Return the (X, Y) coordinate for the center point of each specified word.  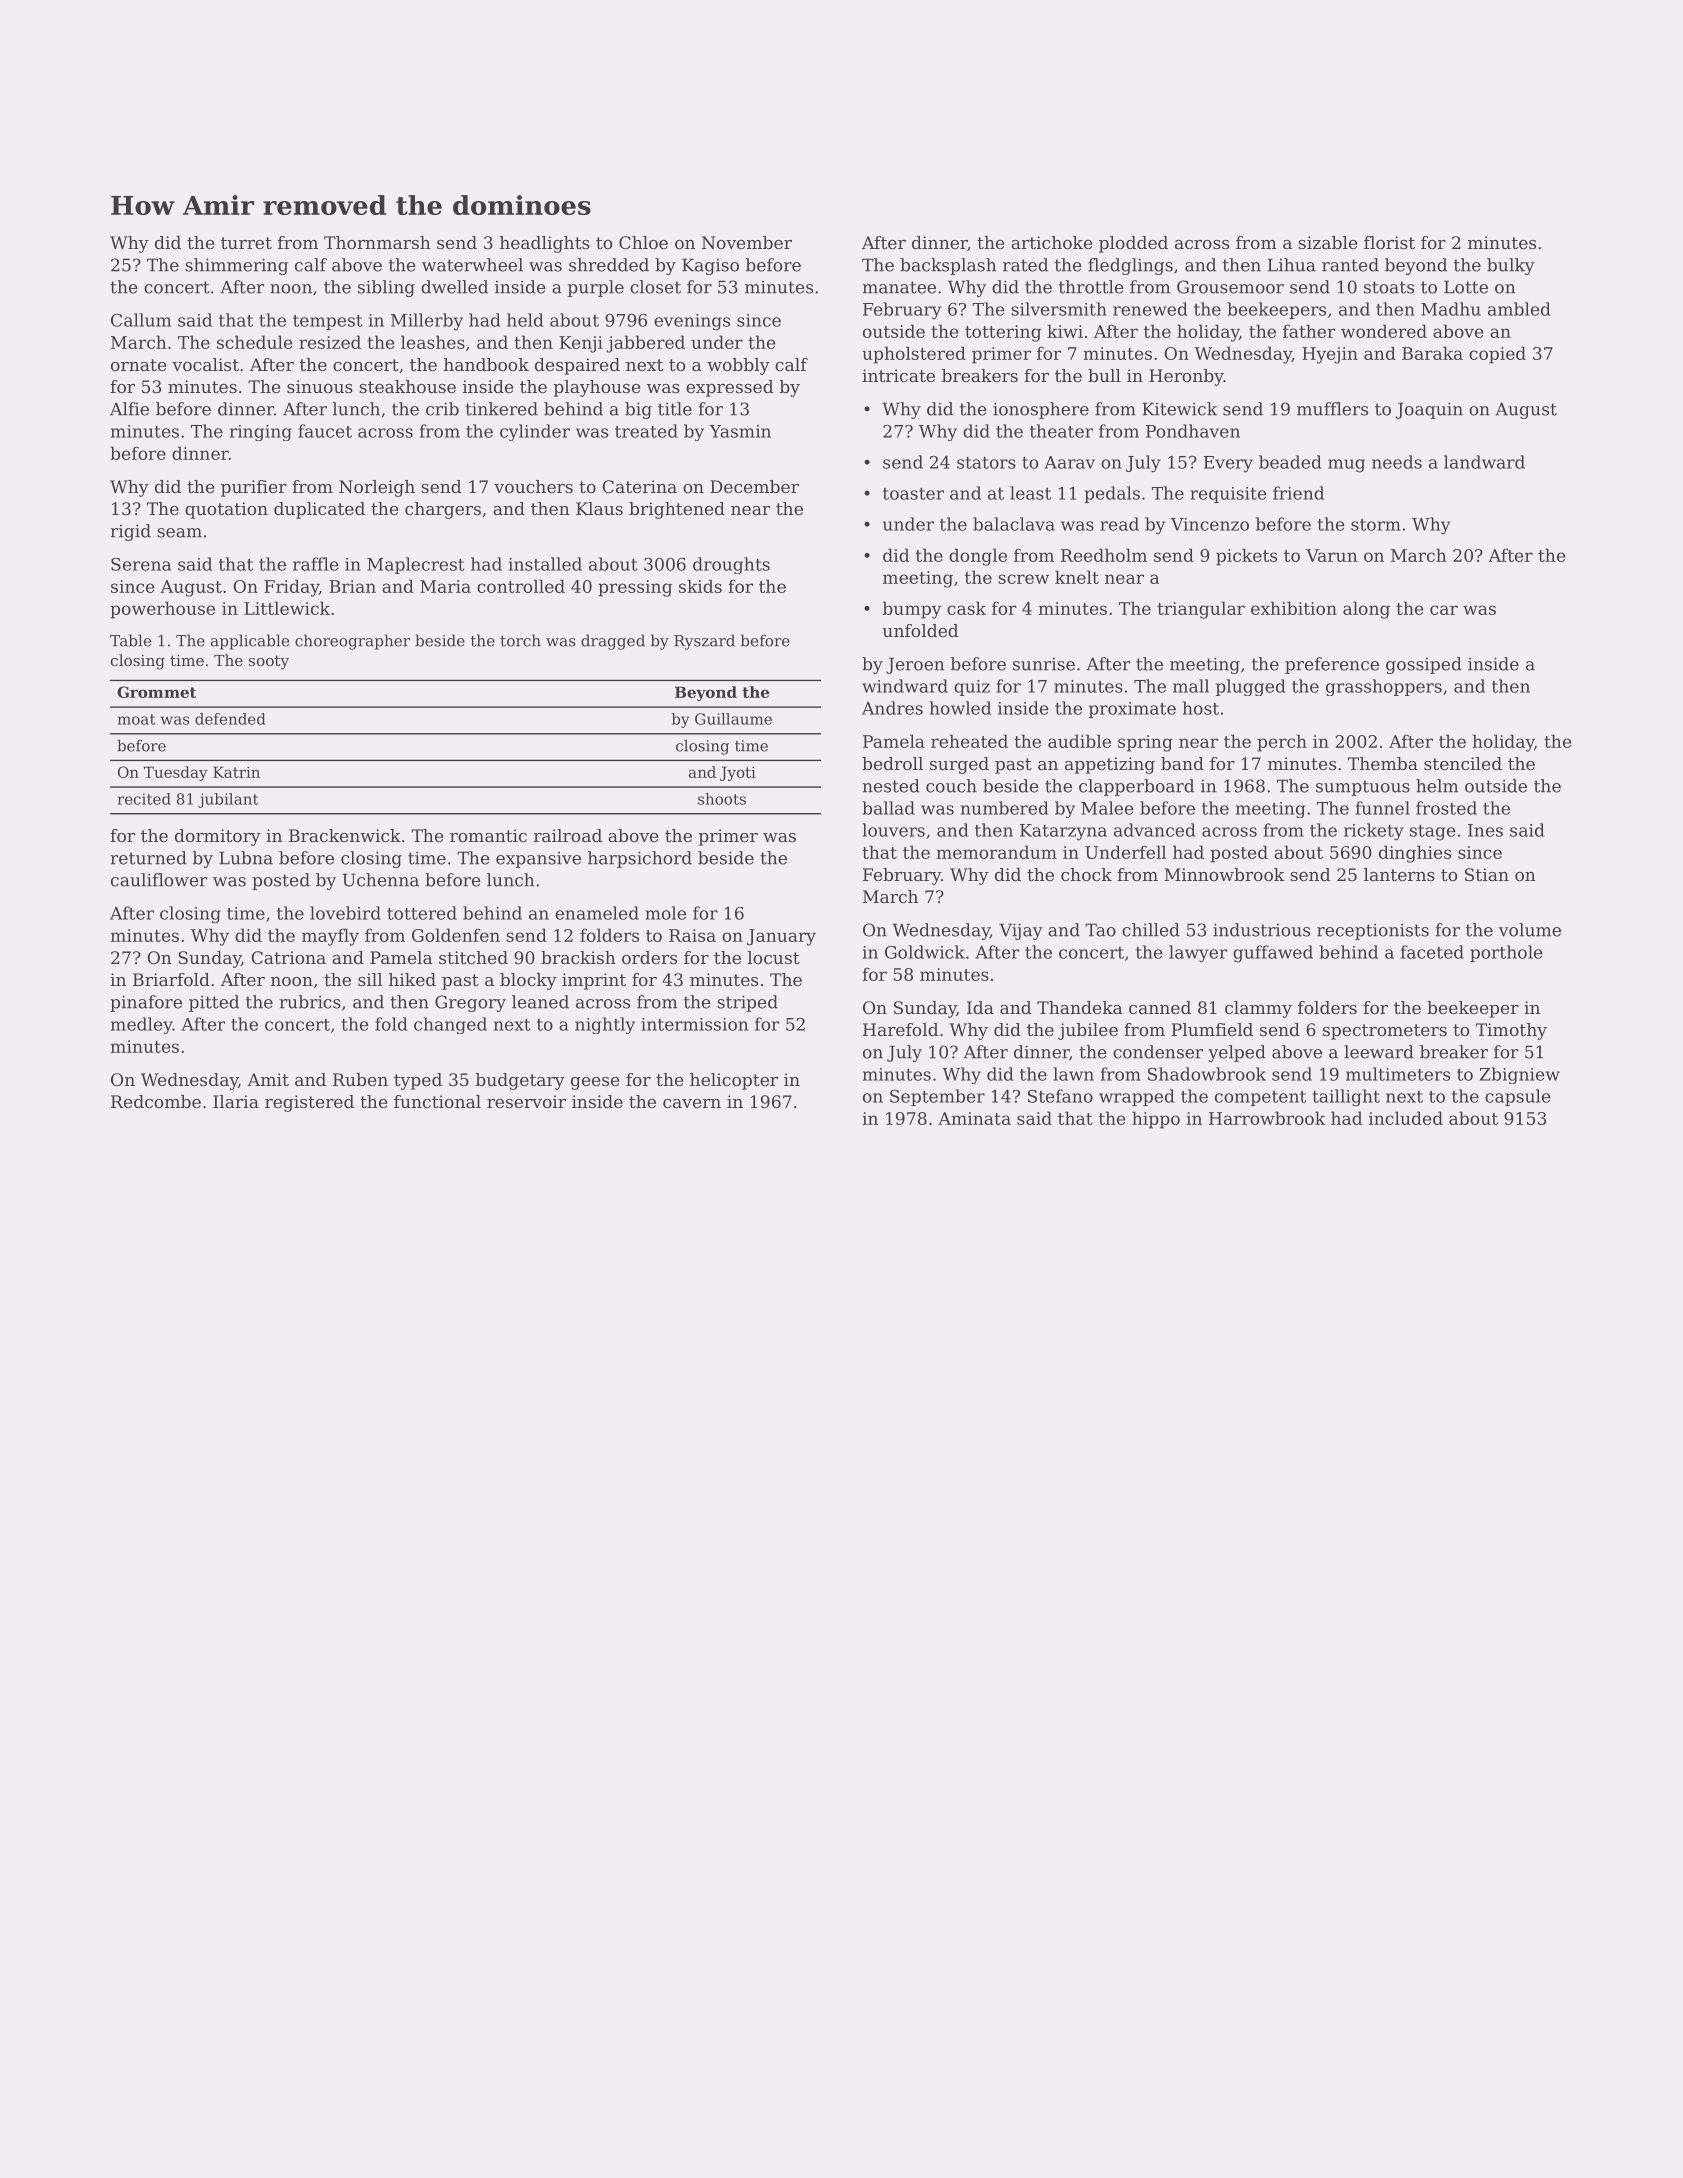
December (754, 486)
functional (437, 1101)
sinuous (320, 386)
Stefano (1060, 1096)
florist (1389, 242)
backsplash (948, 266)
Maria (445, 586)
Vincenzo (1210, 524)
